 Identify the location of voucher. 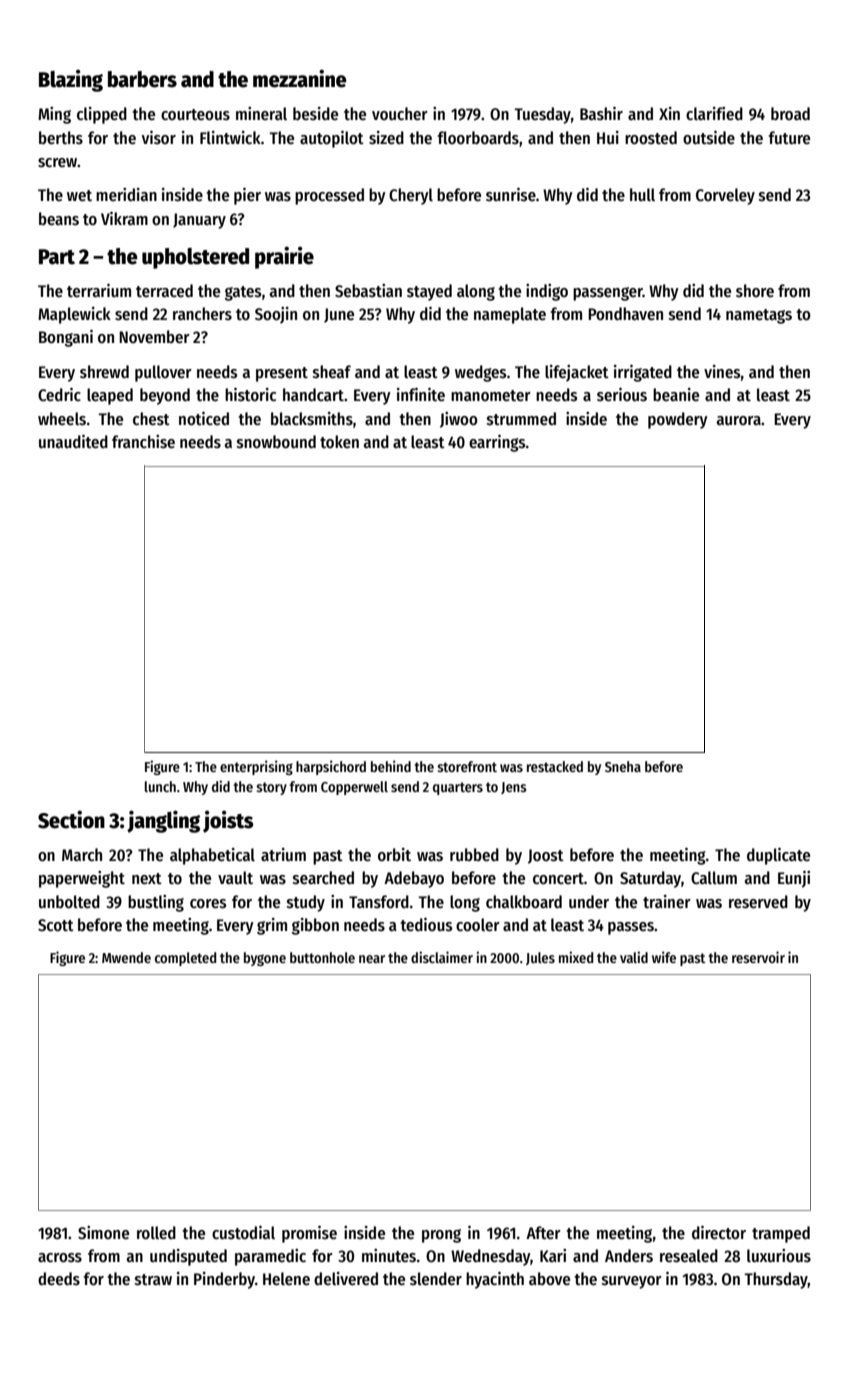
(400, 114).
